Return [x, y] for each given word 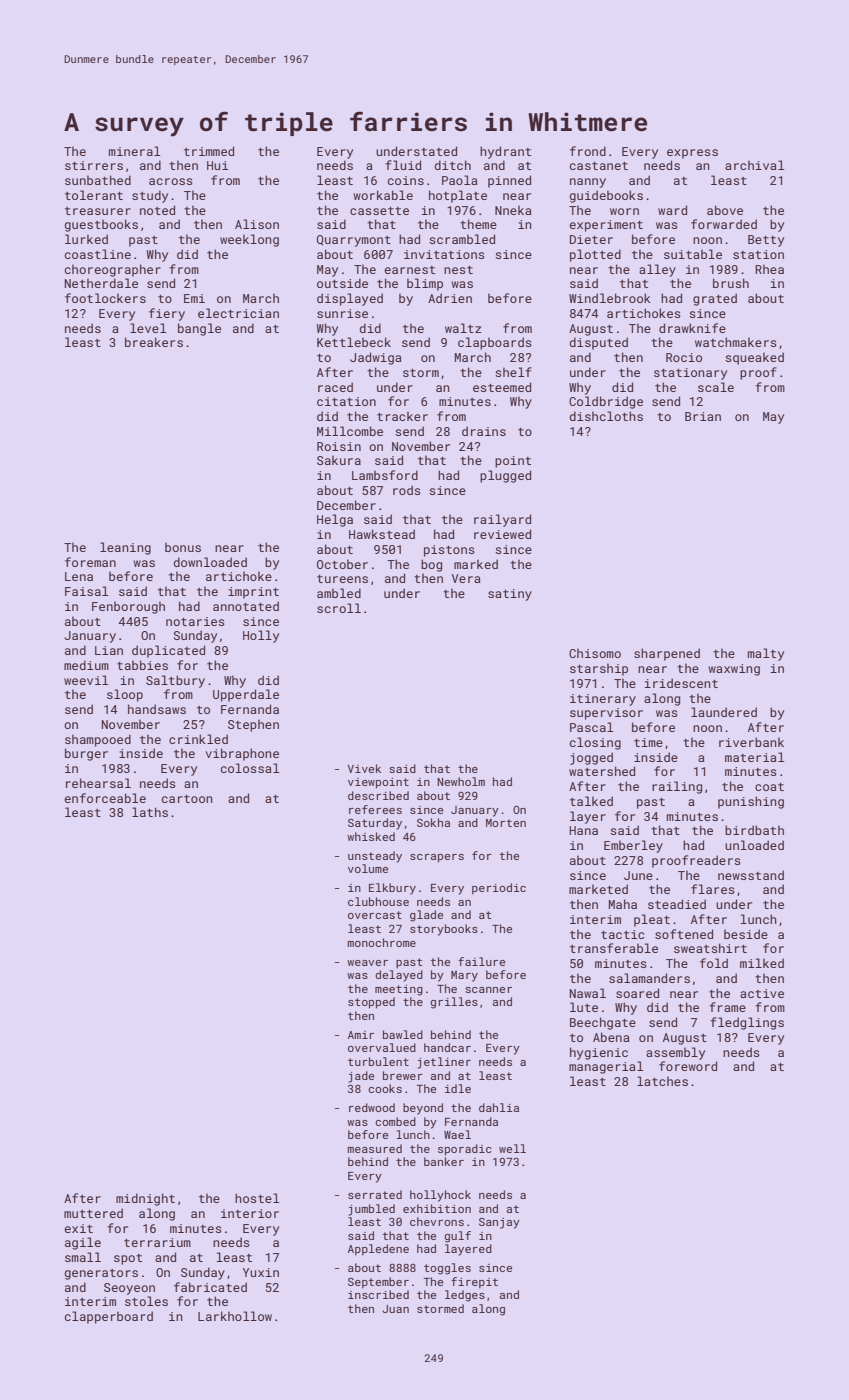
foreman [90, 562]
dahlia [499, 1107]
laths [150, 812]
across [171, 181]
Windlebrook [610, 298]
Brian [703, 416]
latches [662, 1081]
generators [101, 1274]
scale [716, 387]
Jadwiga [375, 358]
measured [374, 1148]
